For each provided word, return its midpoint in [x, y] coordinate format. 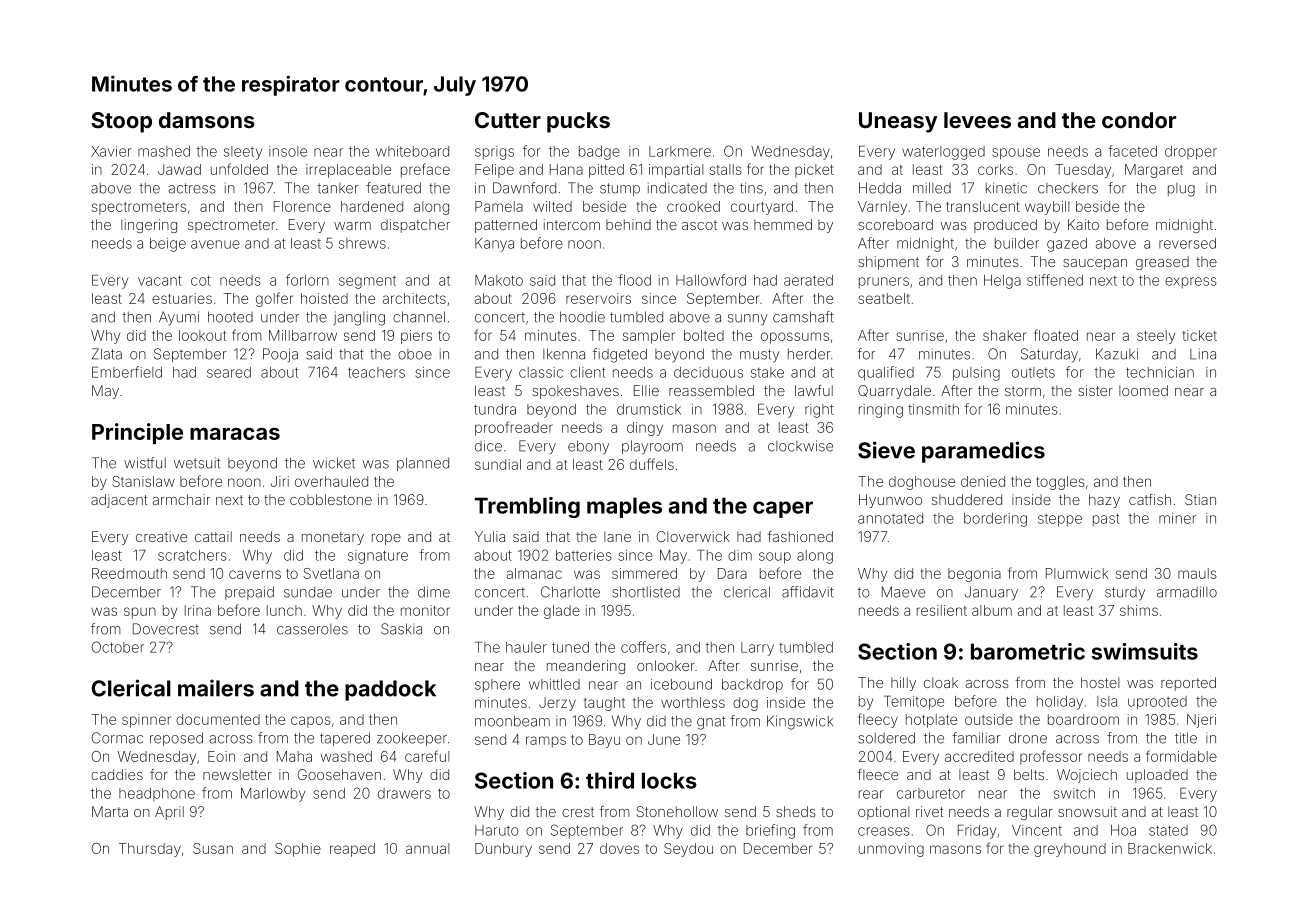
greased [1162, 263]
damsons [207, 120]
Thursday [150, 850]
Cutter [508, 120]
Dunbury [503, 850]
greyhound [1070, 850]
